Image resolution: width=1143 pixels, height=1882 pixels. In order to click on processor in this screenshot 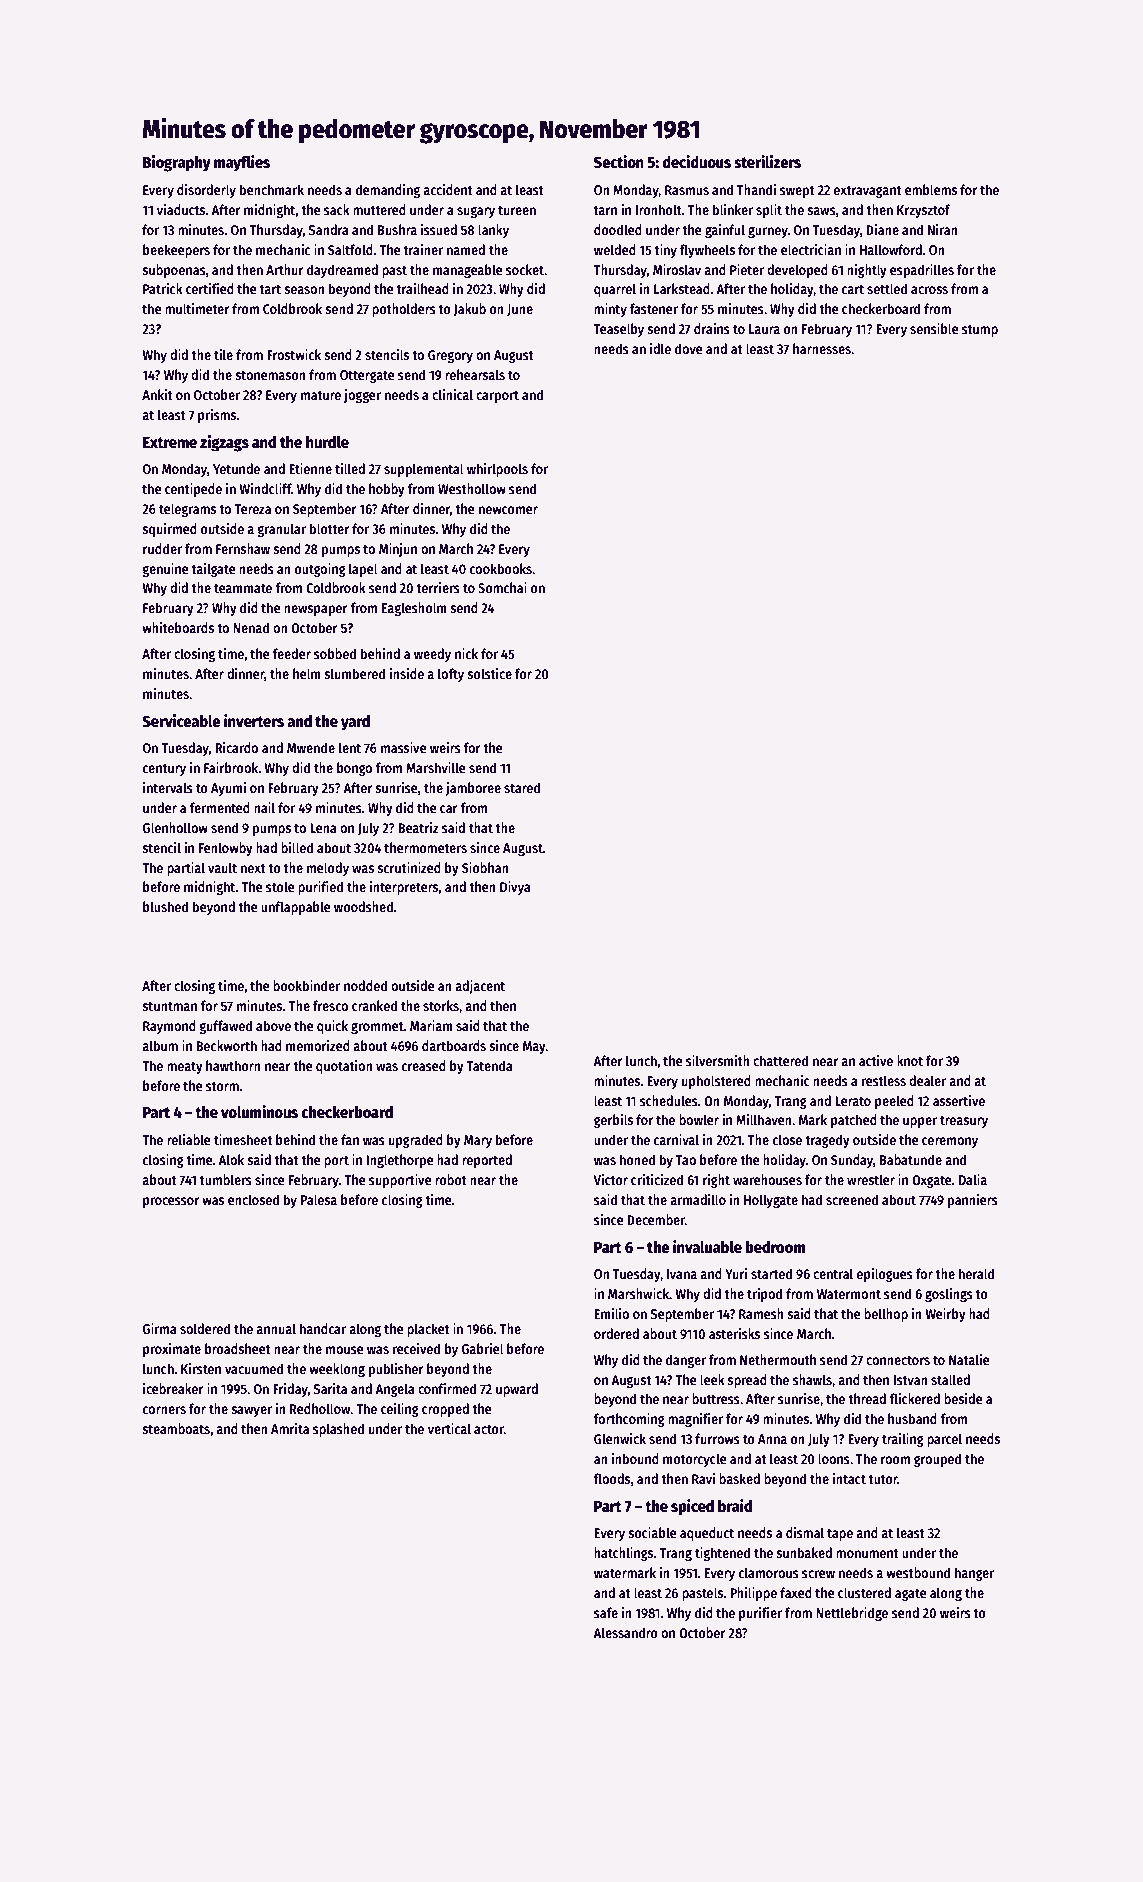, I will do `click(171, 1202)`.
